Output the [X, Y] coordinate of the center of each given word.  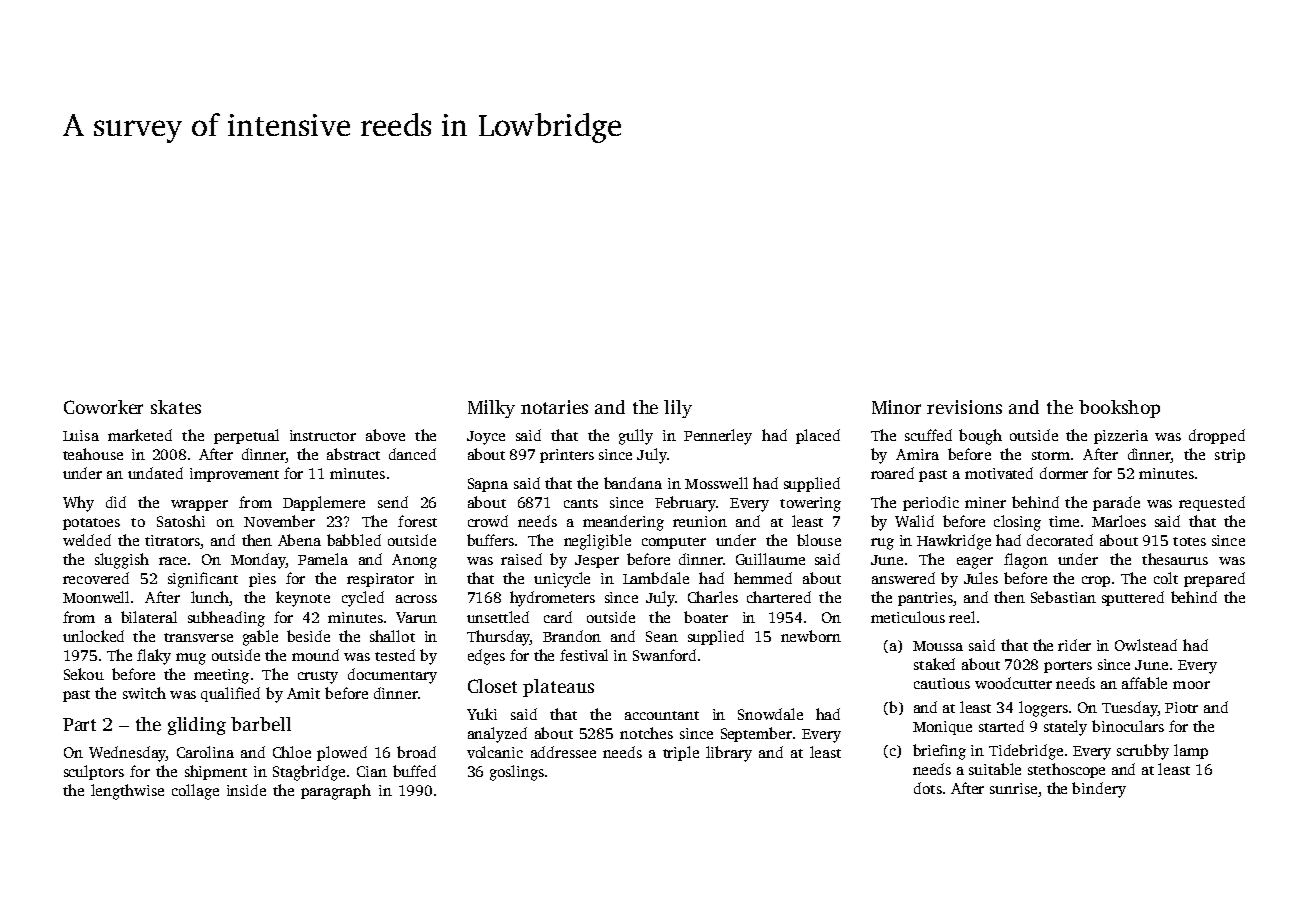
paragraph [336, 792]
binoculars [1128, 726]
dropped [1217, 436]
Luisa [81, 435]
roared [892, 473]
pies [262, 580]
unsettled [498, 617]
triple [681, 753]
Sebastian [1063, 597]
